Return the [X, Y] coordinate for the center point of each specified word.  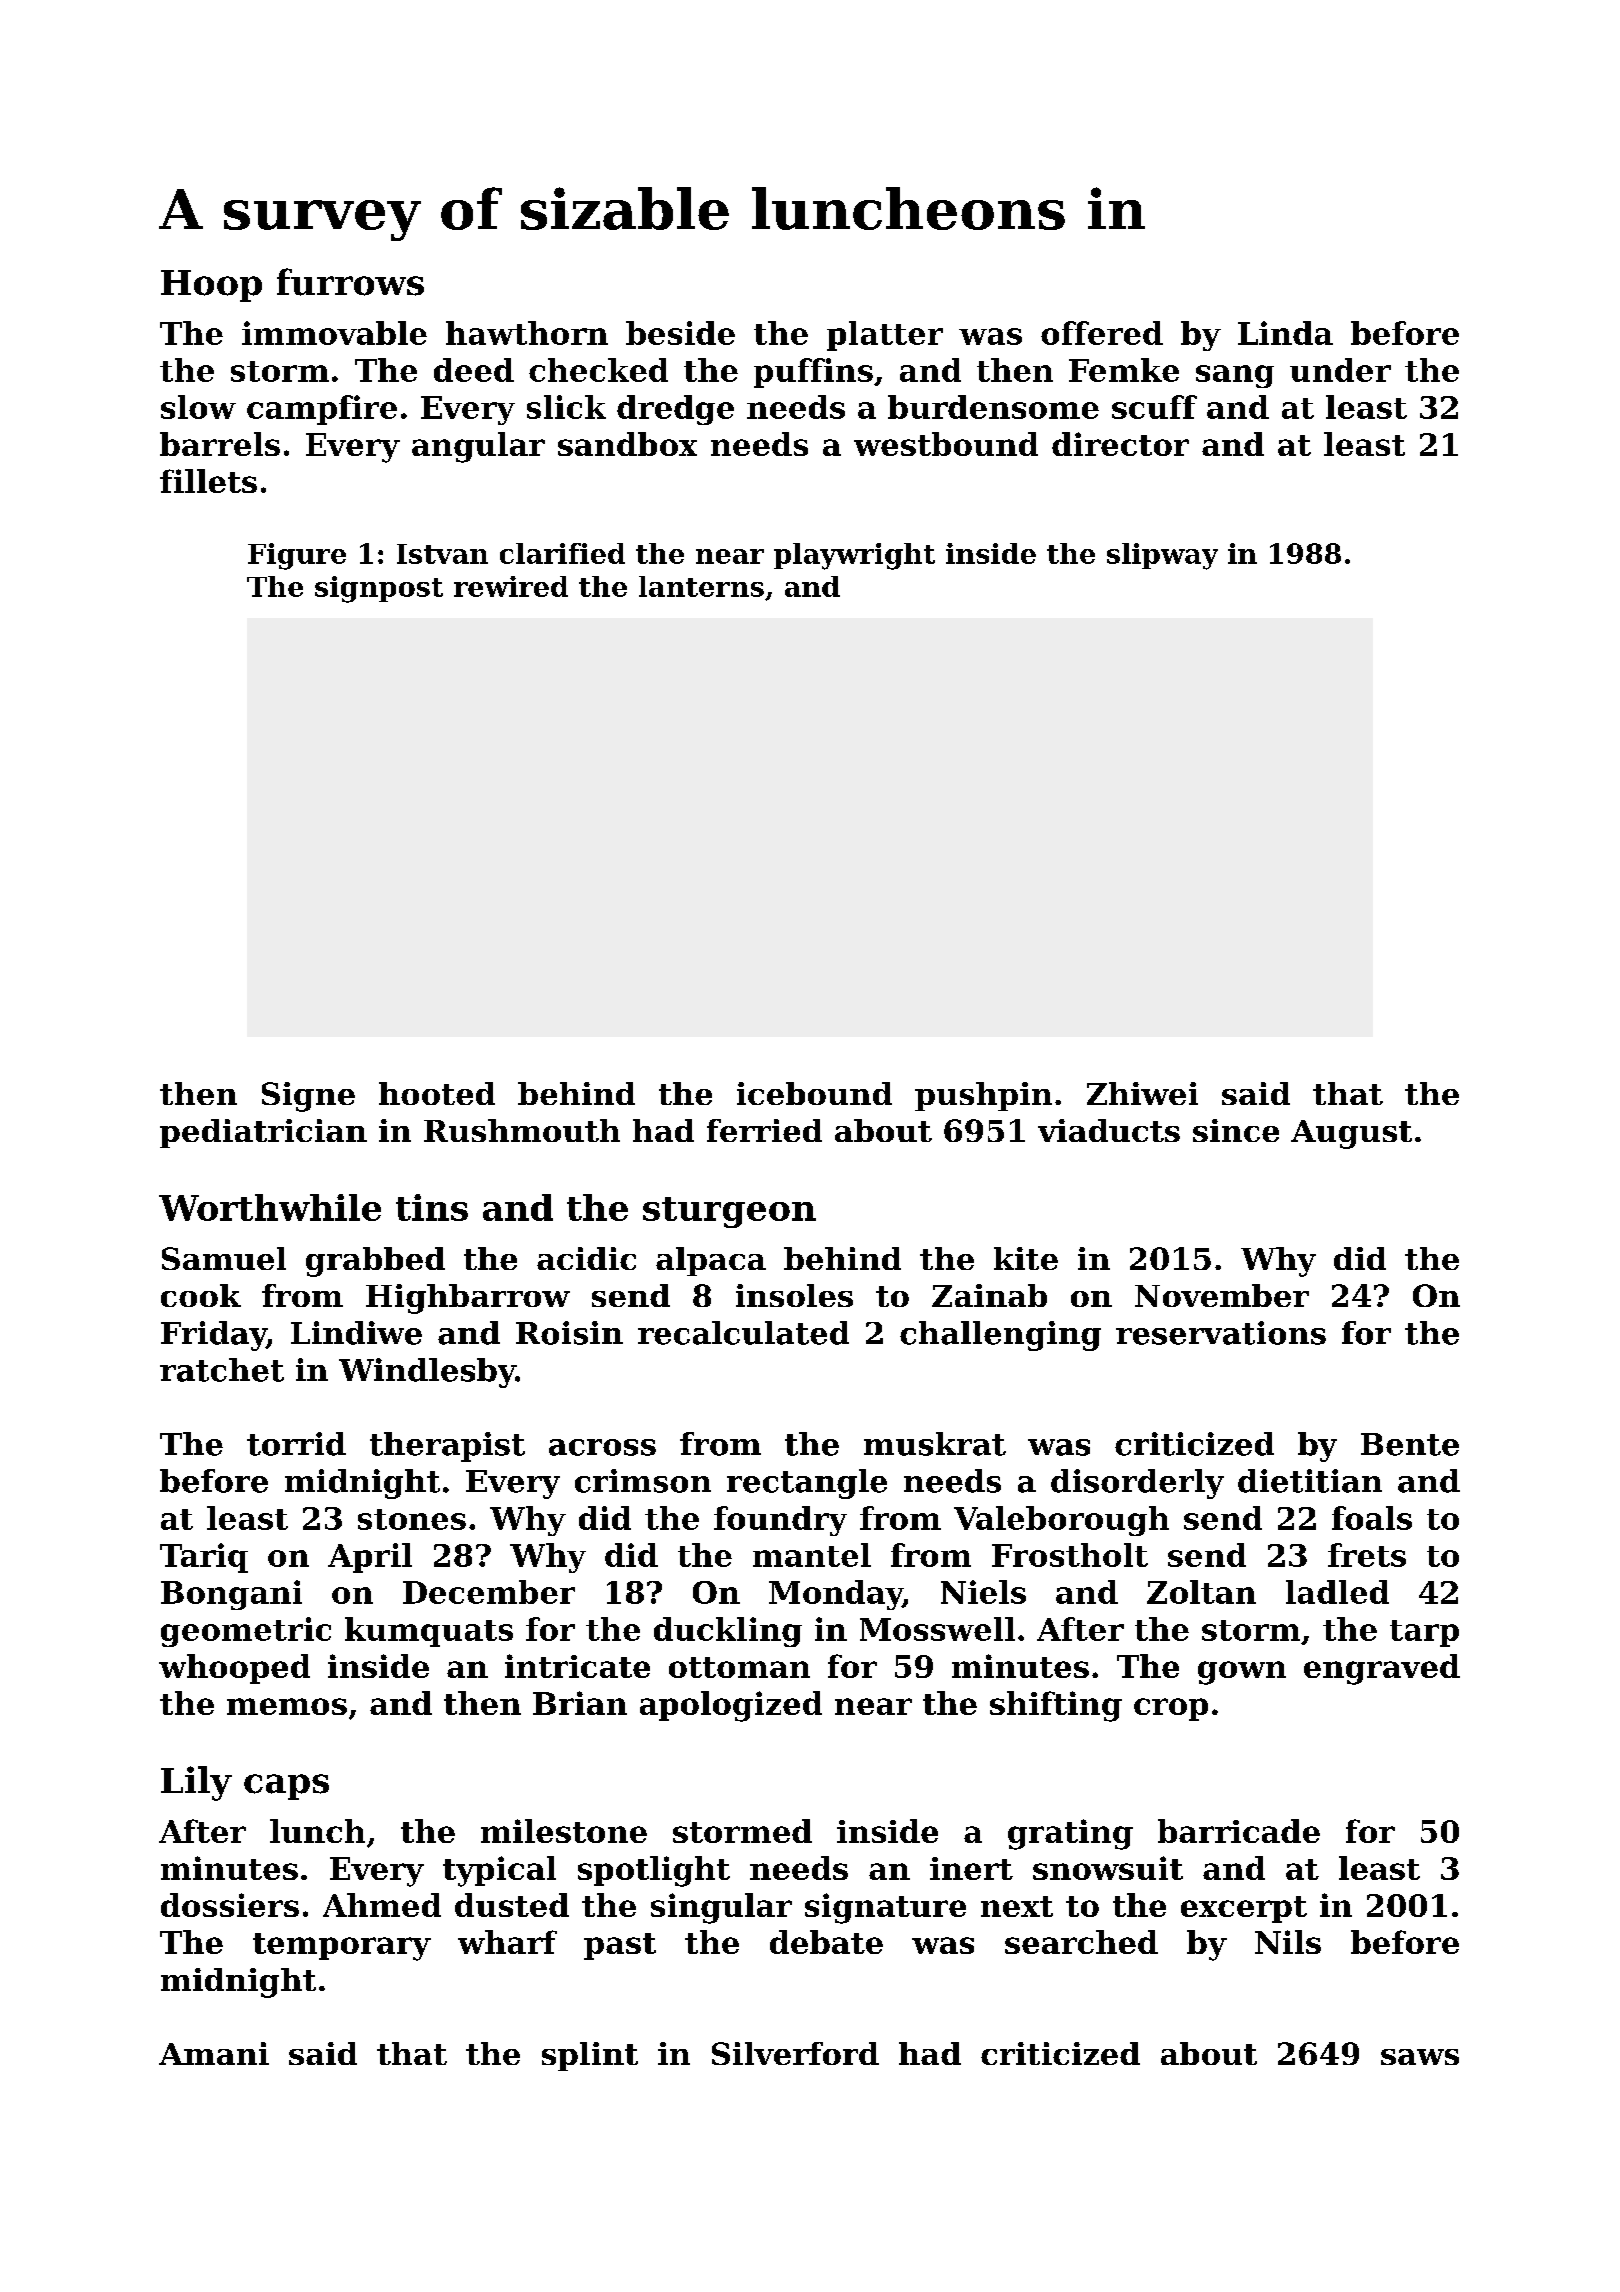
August [1351, 1134]
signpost [379, 589]
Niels [983, 1592]
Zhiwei [1142, 1093]
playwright [854, 556]
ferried [764, 1130]
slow [198, 407]
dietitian [1310, 1481]
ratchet [222, 1370]
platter [885, 336]
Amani [214, 2053]
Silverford [795, 2053]
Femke [1124, 370]
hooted [437, 1093]
